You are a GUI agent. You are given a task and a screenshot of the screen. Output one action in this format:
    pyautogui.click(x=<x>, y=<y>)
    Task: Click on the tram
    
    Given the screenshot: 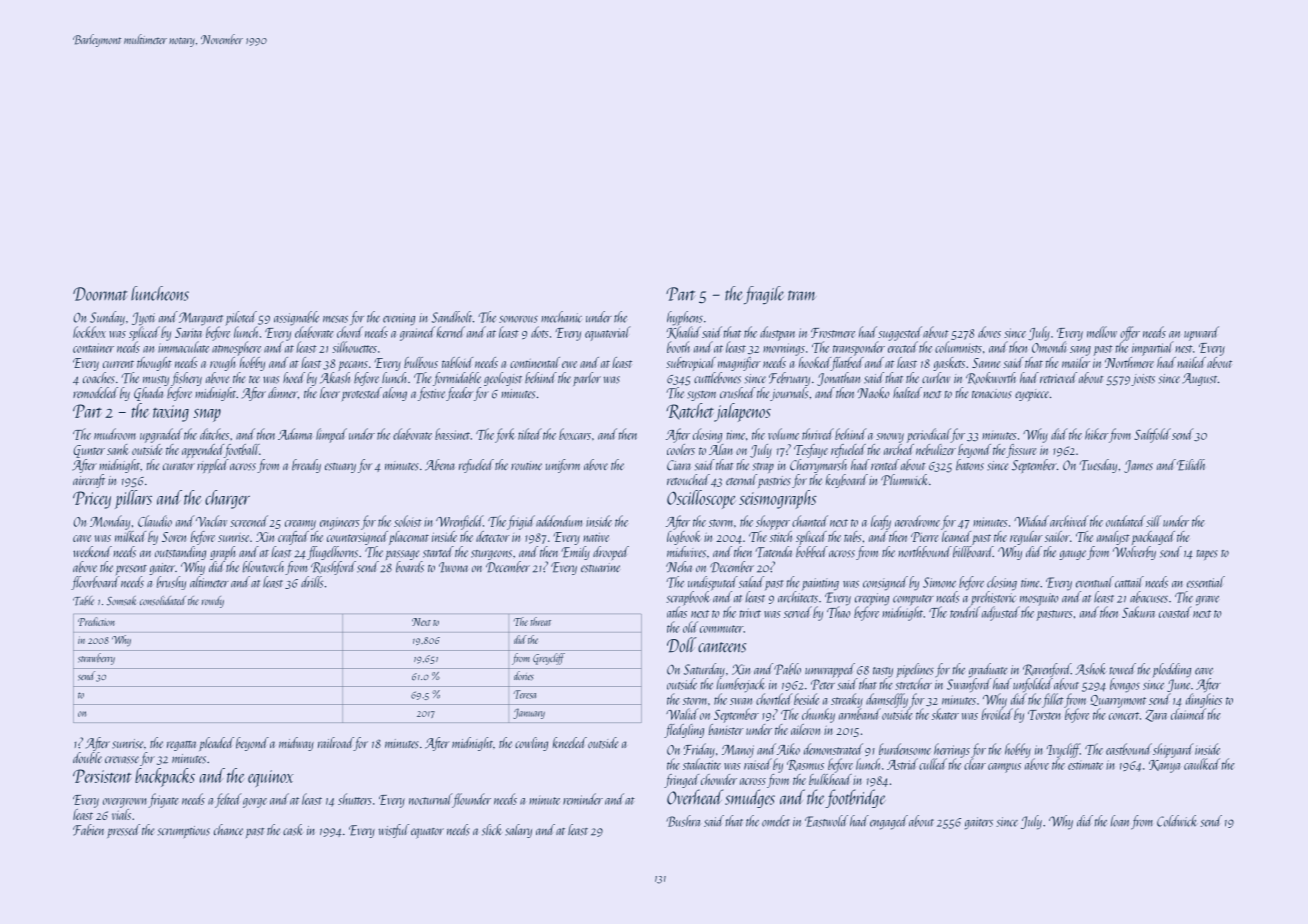 What is the action you would take?
    pyautogui.click(x=802, y=295)
